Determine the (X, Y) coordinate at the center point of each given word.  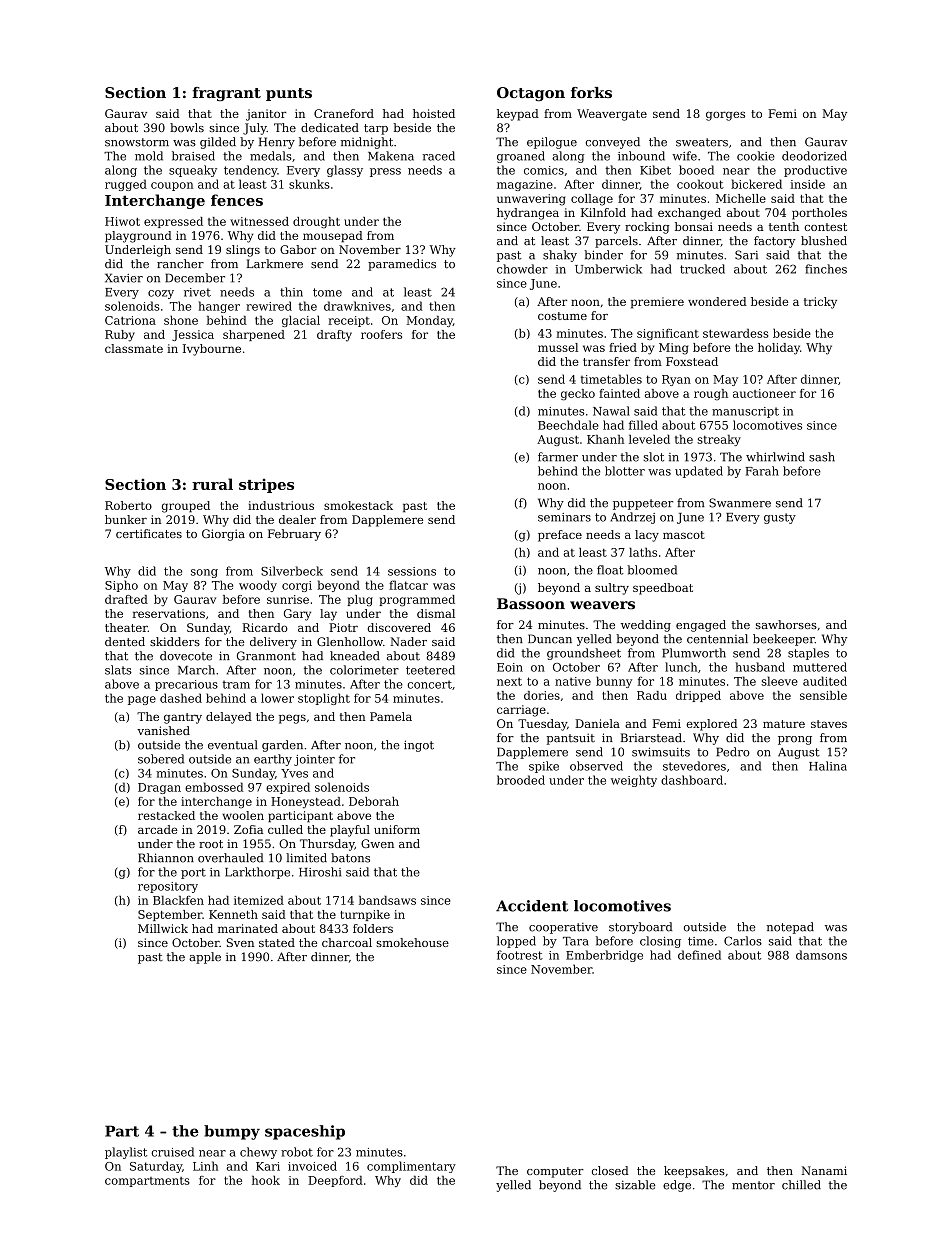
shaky (560, 256)
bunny (614, 682)
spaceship (305, 1132)
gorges (725, 116)
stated (277, 942)
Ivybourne (212, 350)
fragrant (226, 94)
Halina (828, 766)
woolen (243, 815)
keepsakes (694, 1172)
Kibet (655, 170)
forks (591, 92)
